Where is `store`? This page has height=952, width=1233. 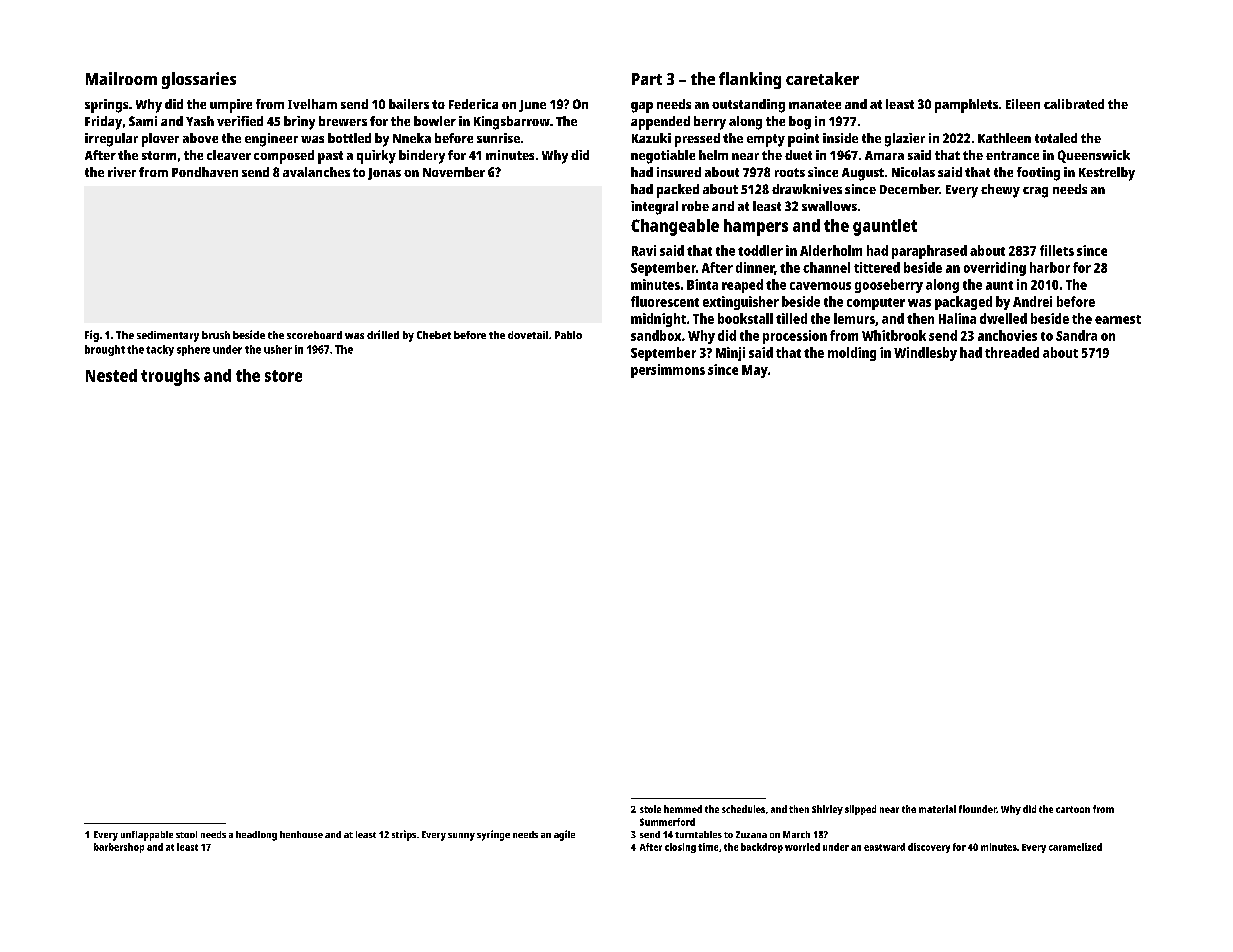
store is located at coordinates (283, 376).
